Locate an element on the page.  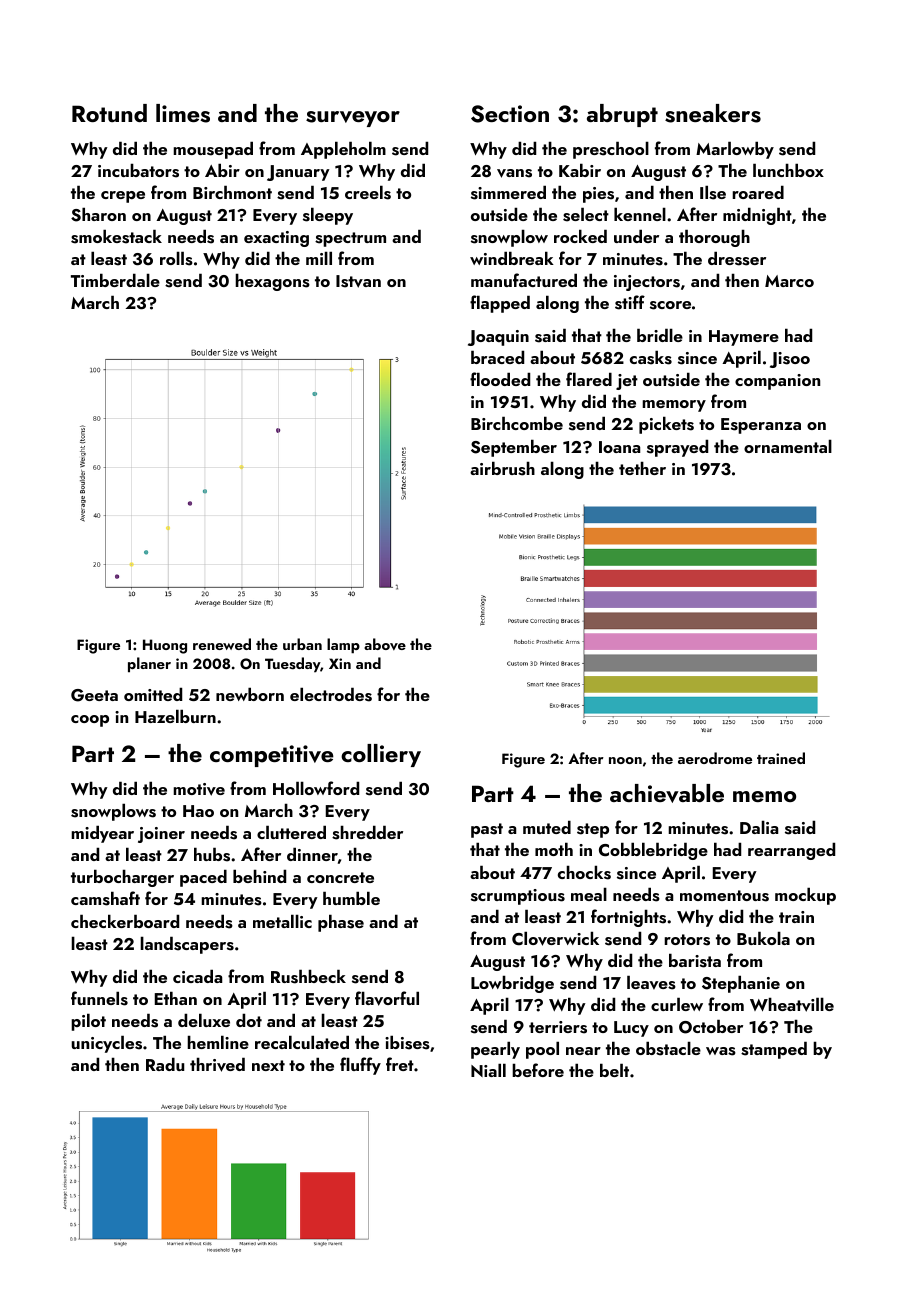
flavorful is located at coordinates (387, 998).
